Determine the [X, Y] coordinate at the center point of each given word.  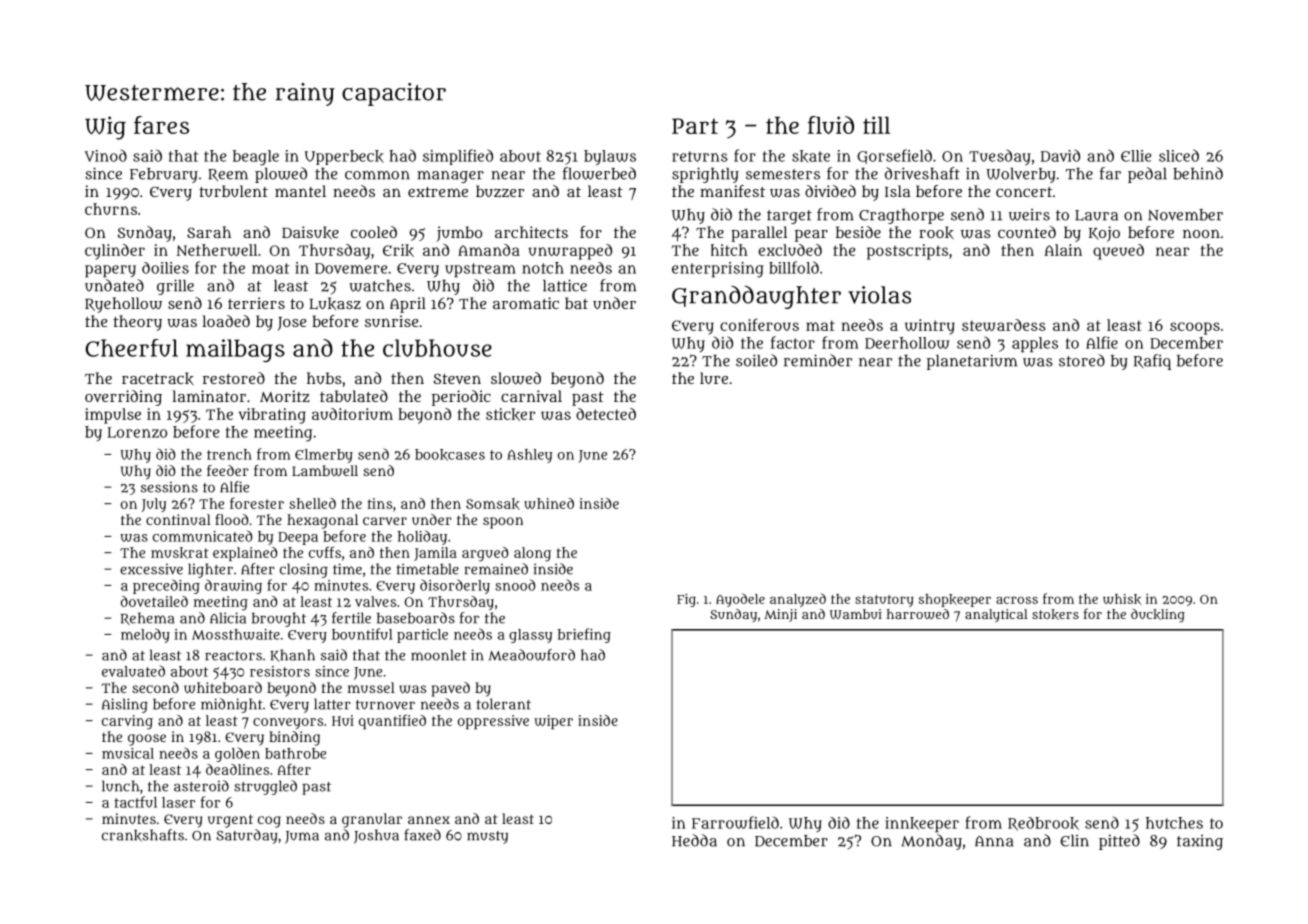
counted [1027, 232]
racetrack [158, 378]
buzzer [500, 191]
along [532, 554]
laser [178, 802]
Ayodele [740, 600]
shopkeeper [955, 600]
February [164, 175]
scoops [1195, 328]
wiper [553, 722]
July [154, 505]
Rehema [147, 618]
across [1017, 600]
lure [714, 378]
